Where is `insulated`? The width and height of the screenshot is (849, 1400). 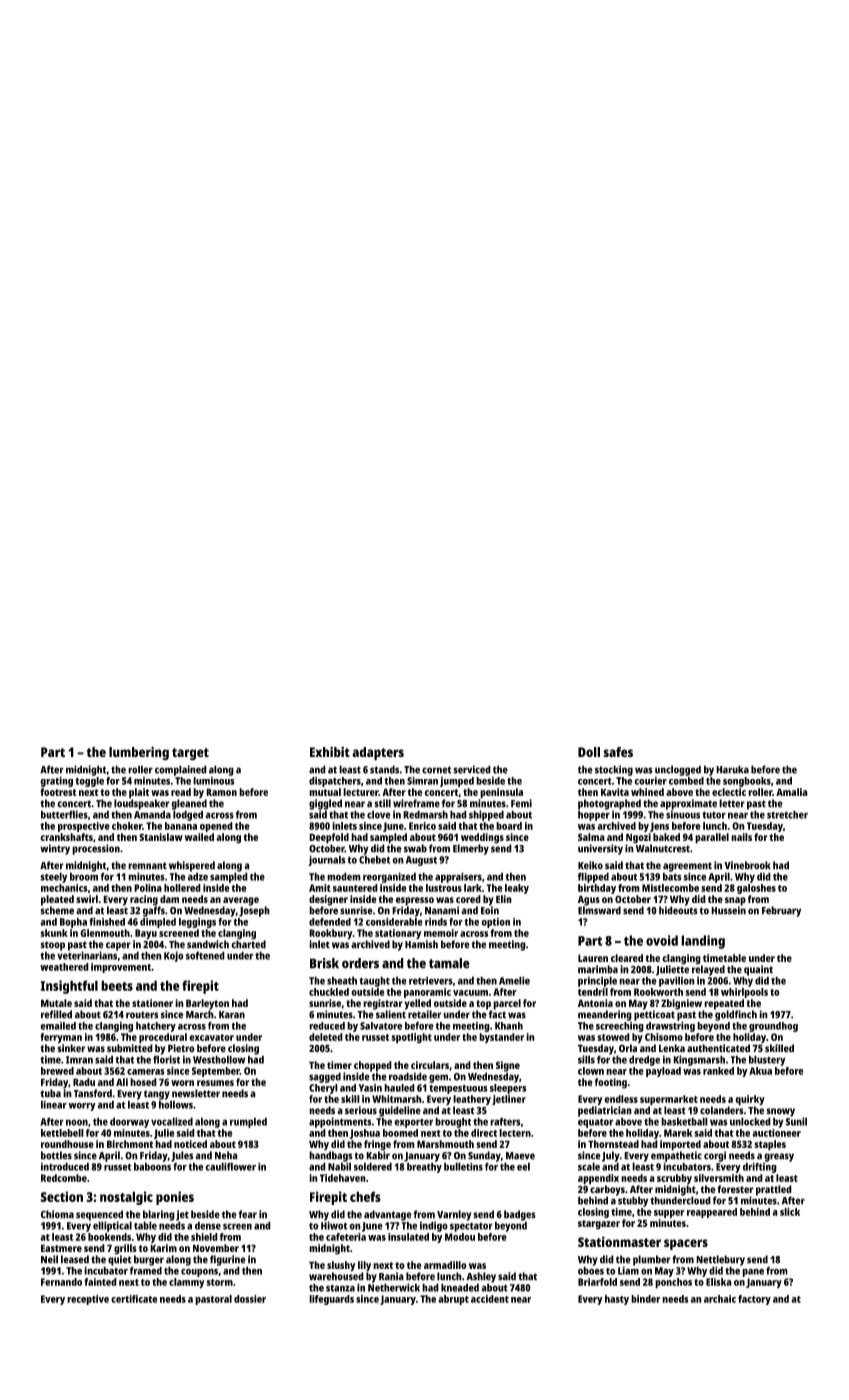 insulated is located at coordinates (408, 1237).
